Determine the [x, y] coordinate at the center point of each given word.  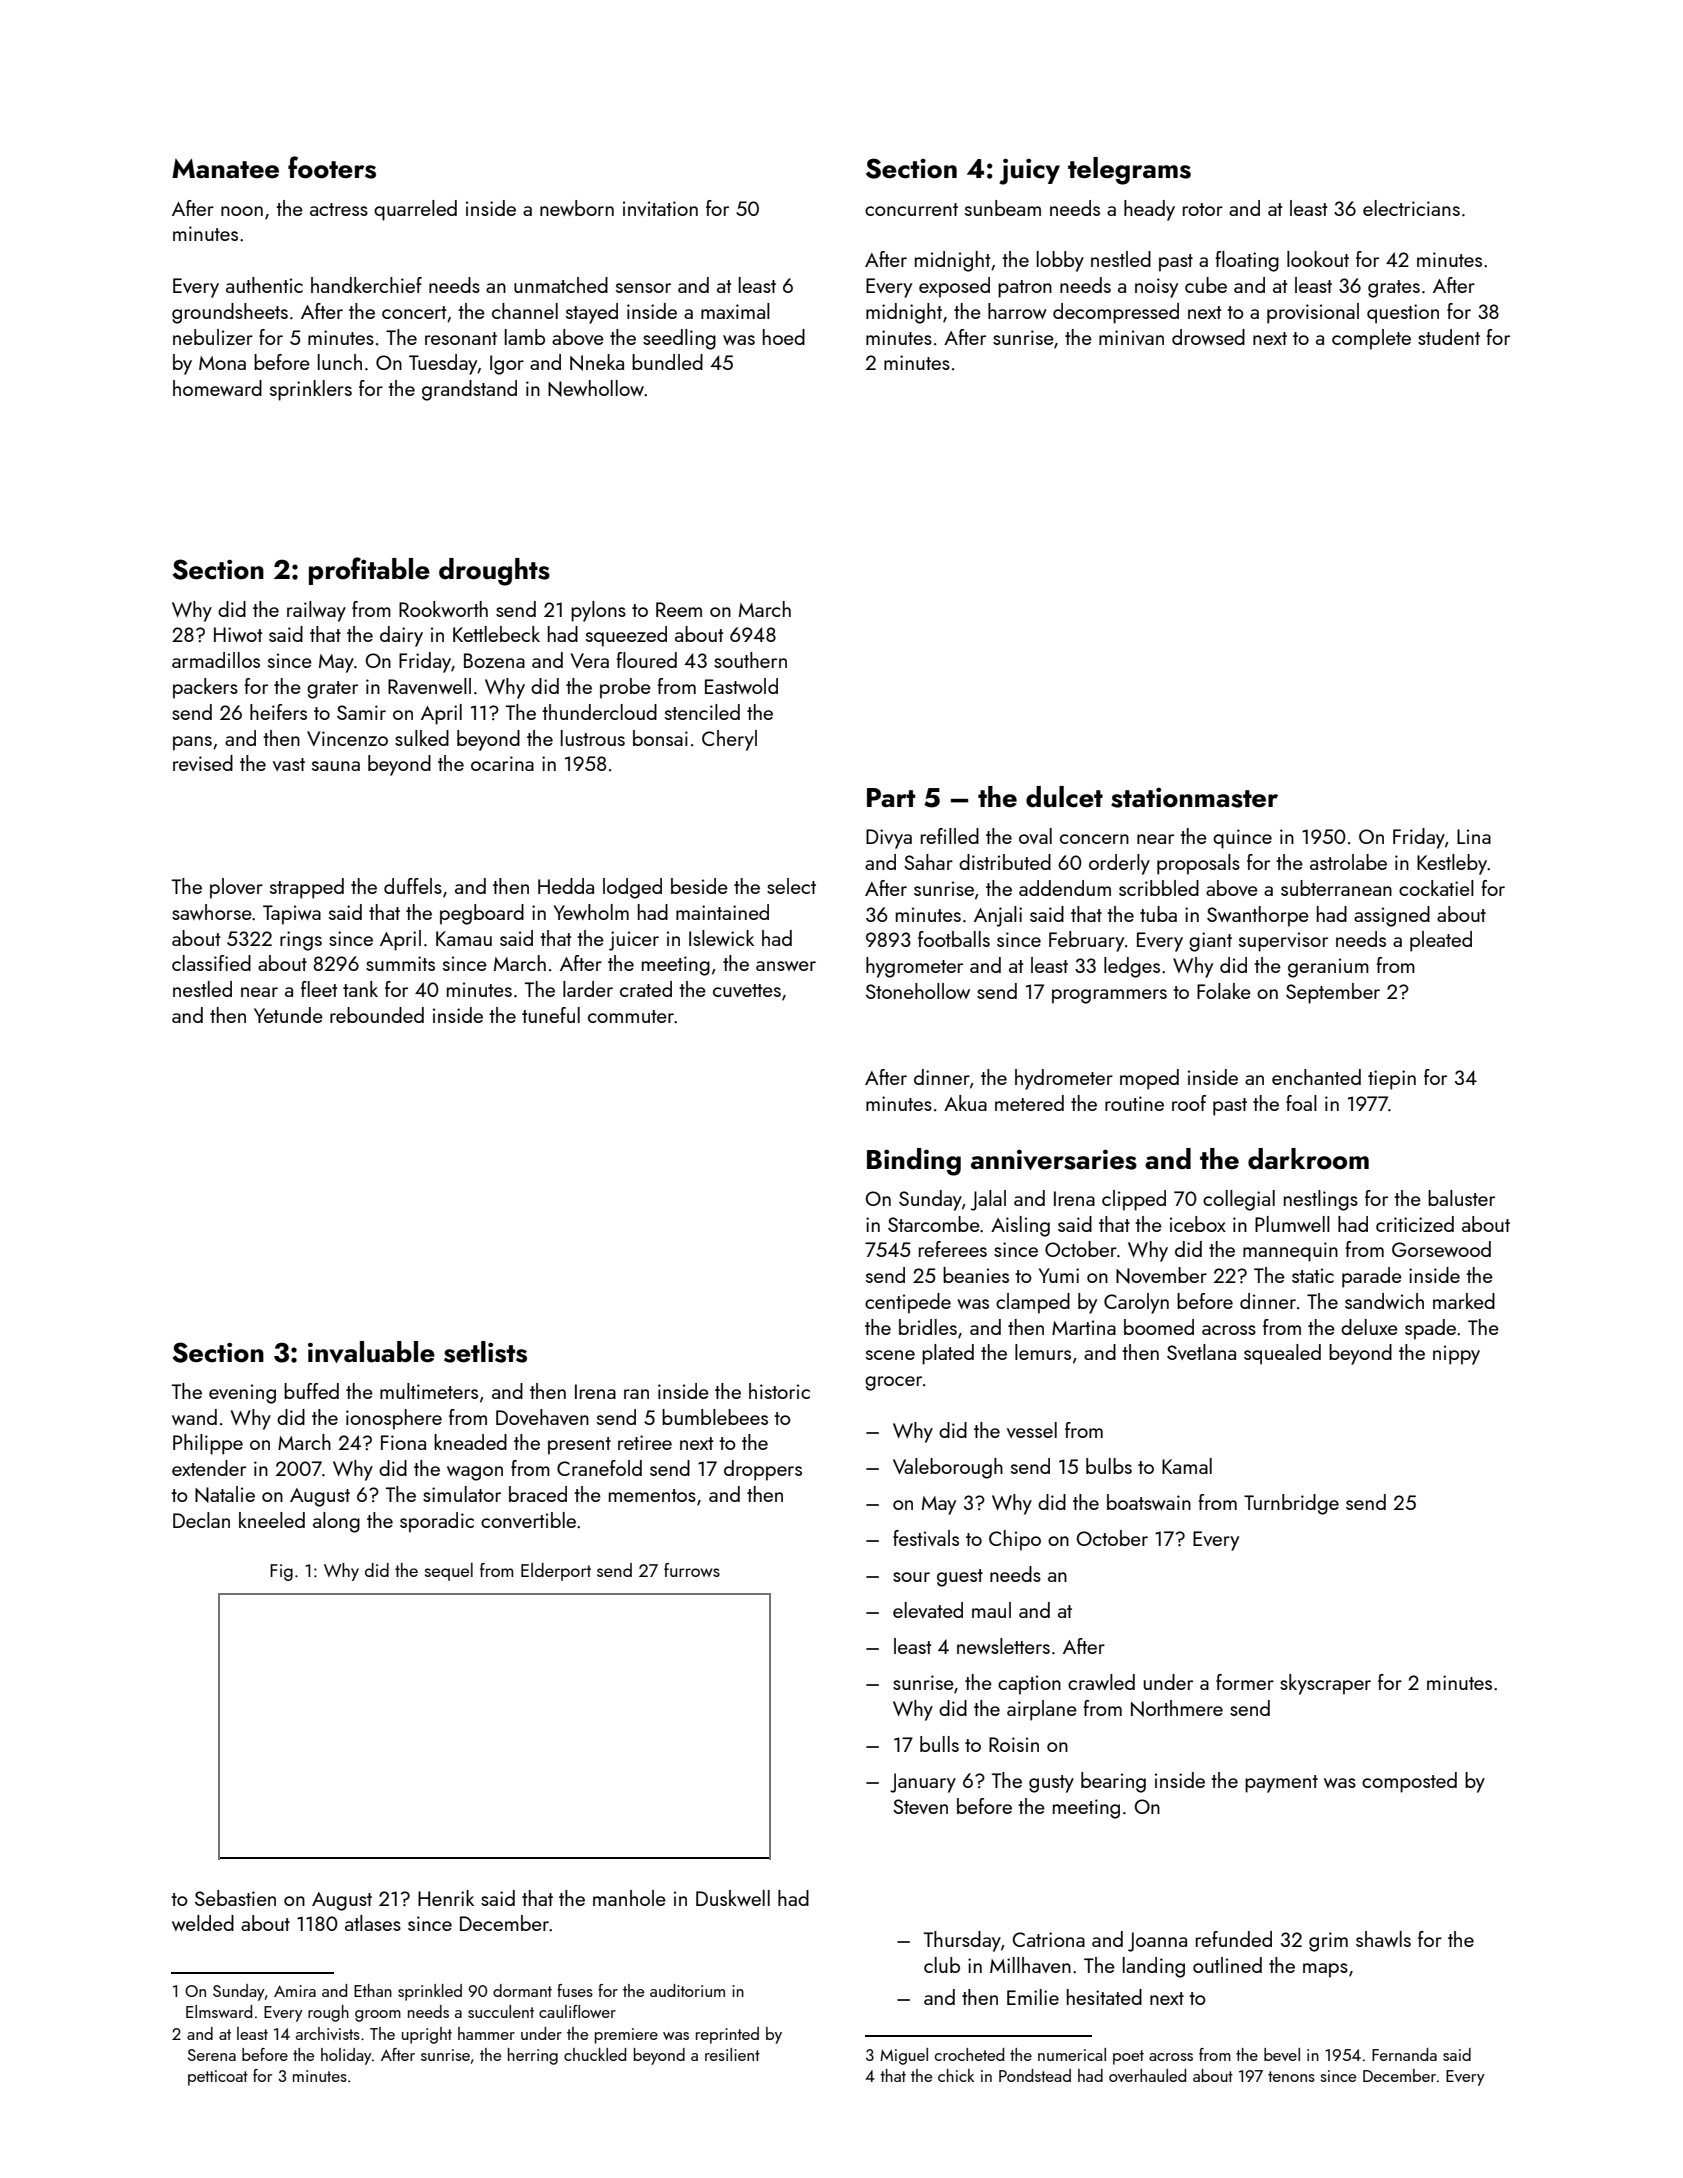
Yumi [1059, 1275]
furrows [692, 1570]
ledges [1132, 967]
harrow [1017, 311]
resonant [461, 338]
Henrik [446, 1898]
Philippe [208, 1444]
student [1449, 337]
